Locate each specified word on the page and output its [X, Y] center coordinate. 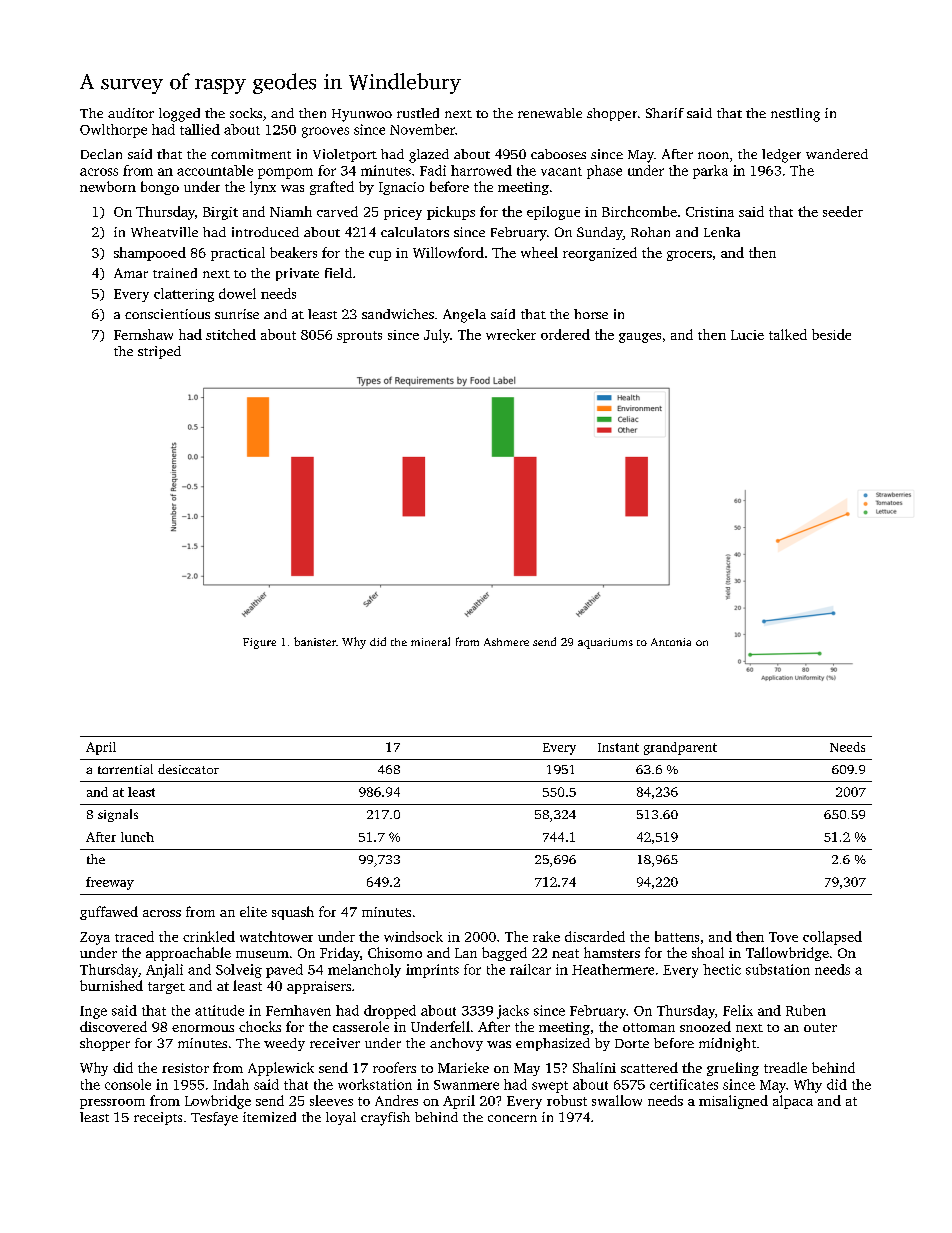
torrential [125, 769]
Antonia [671, 642]
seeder [843, 211]
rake [546, 936]
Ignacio [401, 188]
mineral [430, 641]
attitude [219, 1010]
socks [246, 113]
